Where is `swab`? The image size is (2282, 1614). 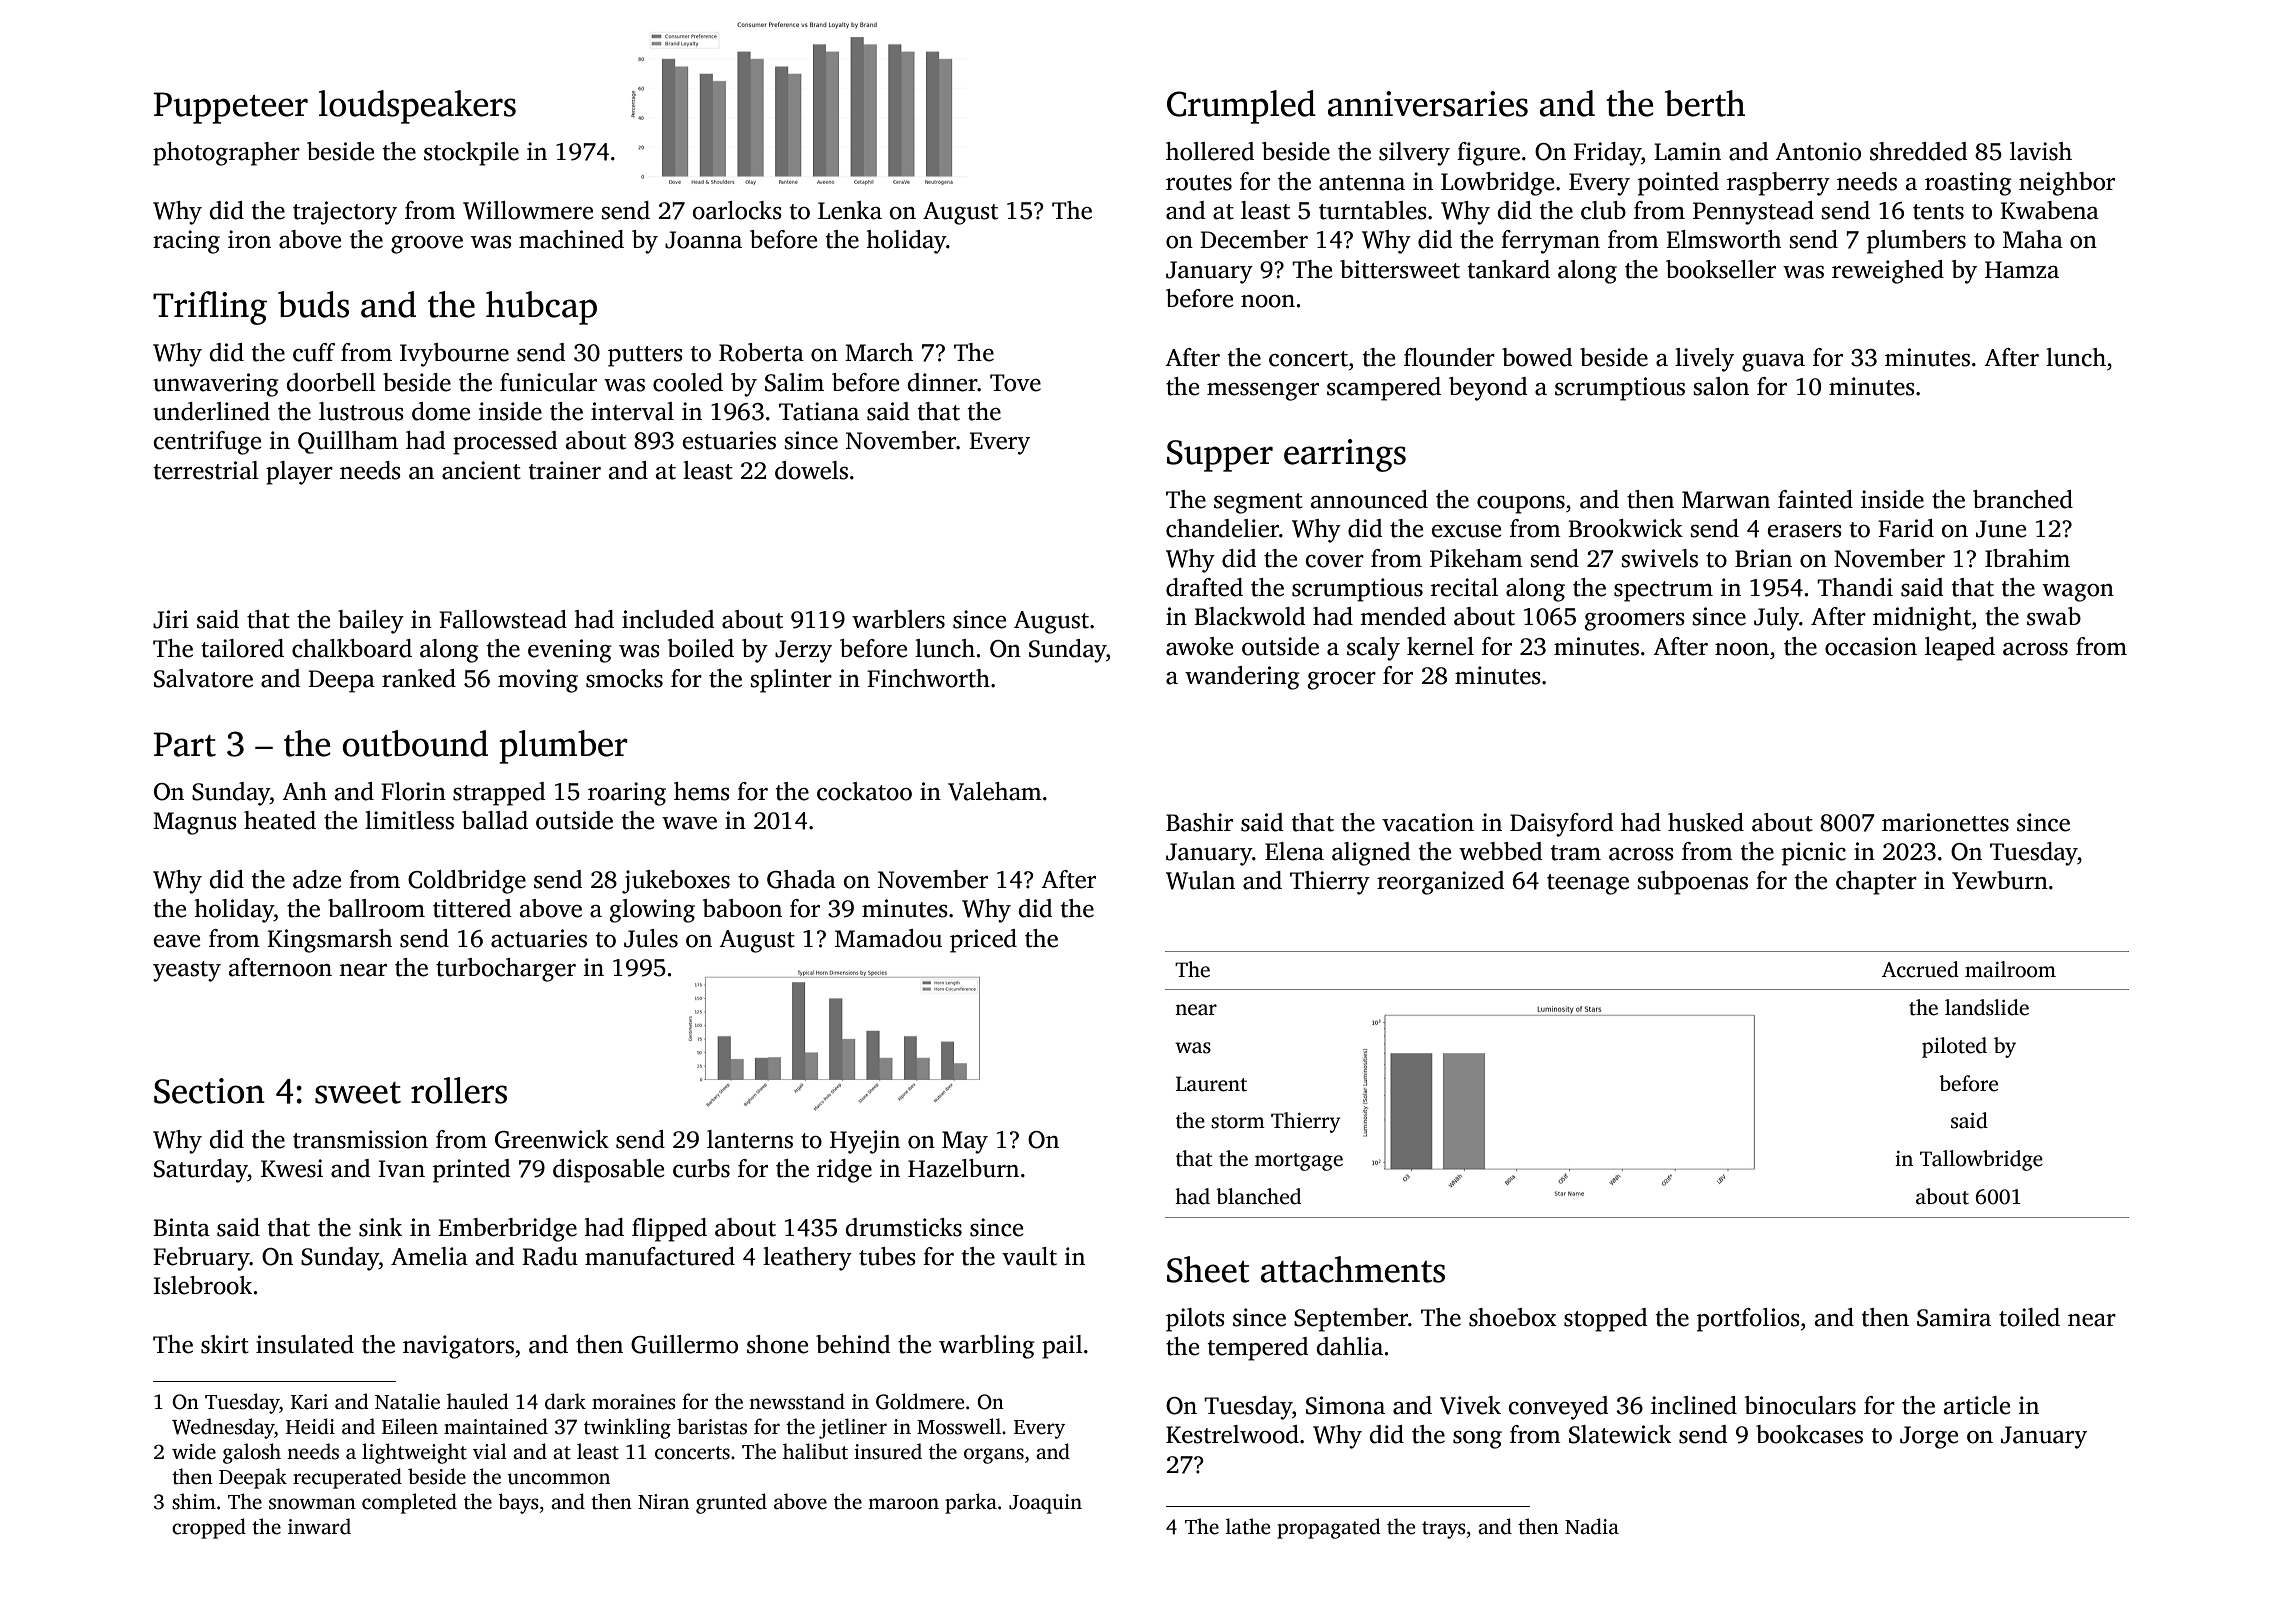
swab is located at coordinates (2054, 616).
